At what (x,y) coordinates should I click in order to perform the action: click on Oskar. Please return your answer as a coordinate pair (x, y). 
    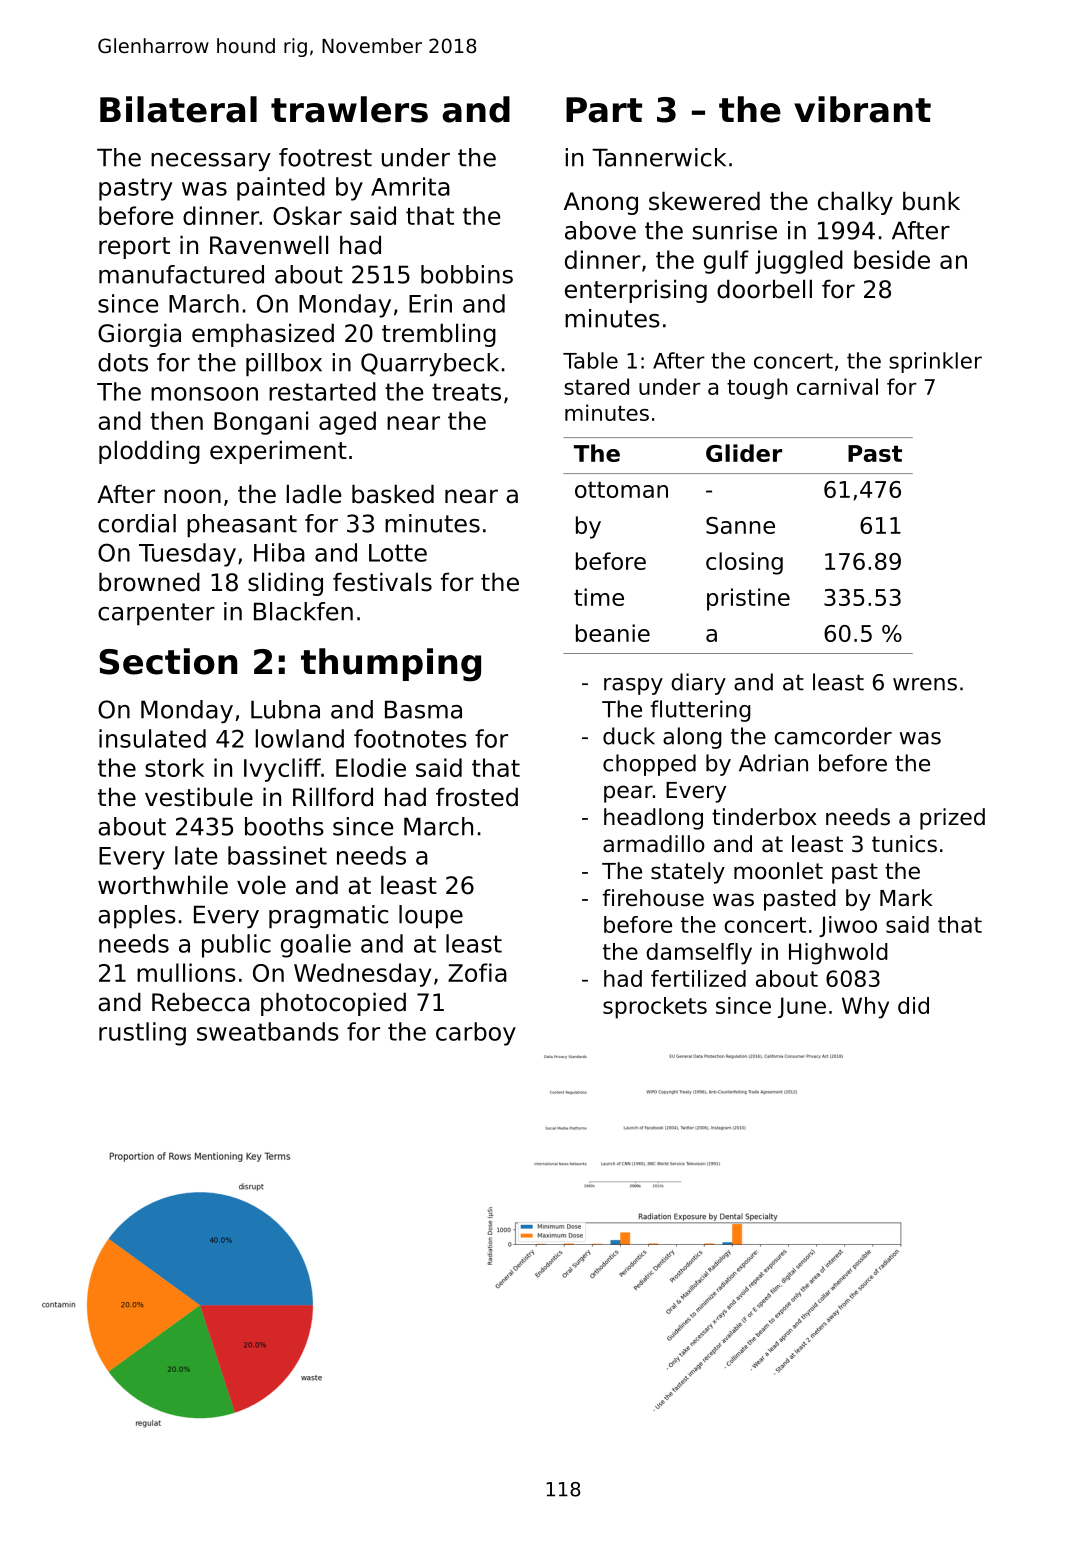
    Looking at the image, I should click on (307, 215).
